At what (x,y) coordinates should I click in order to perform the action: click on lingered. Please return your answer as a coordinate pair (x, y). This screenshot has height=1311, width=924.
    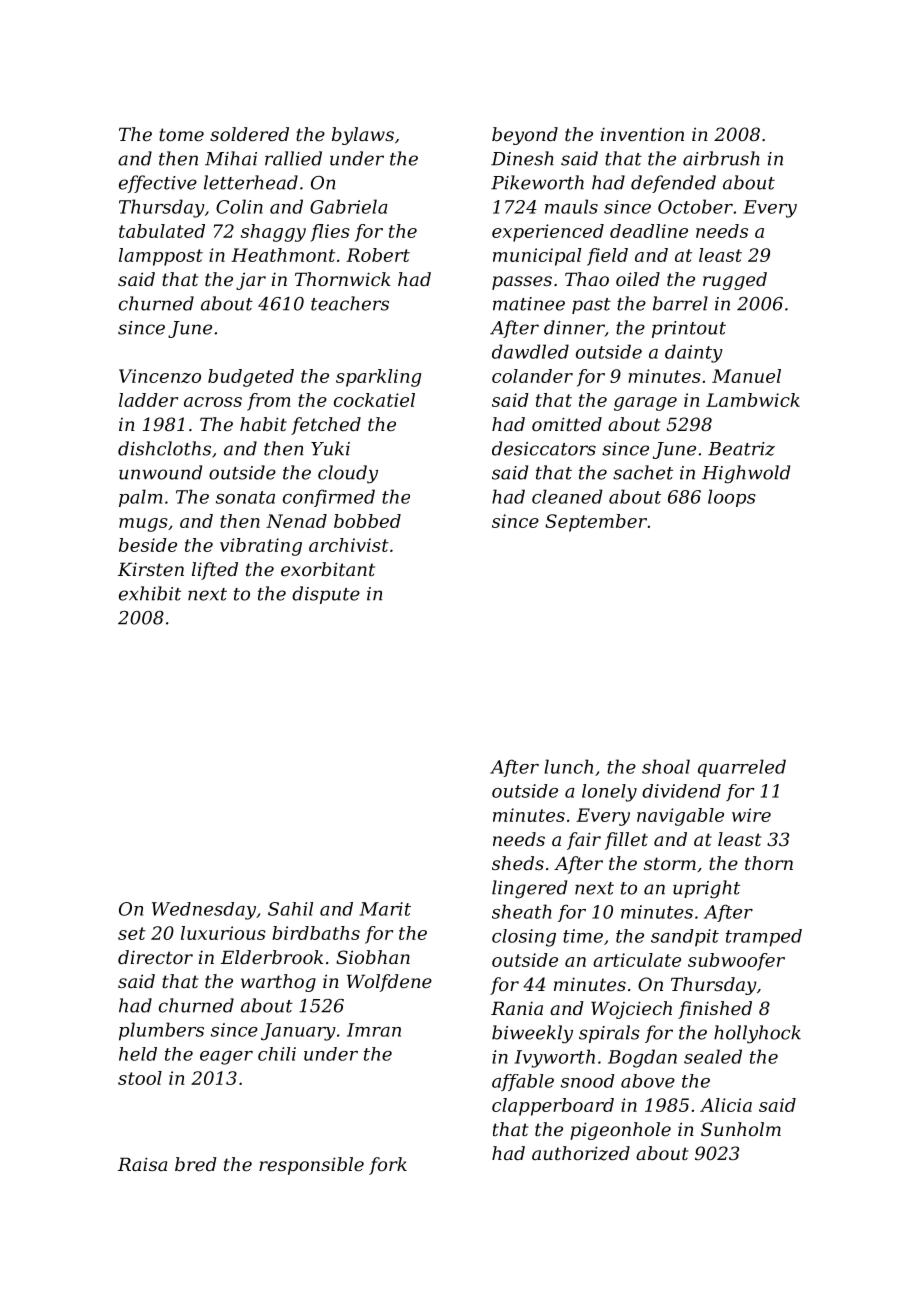
    Looking at the image, I should click on (529, 889).
